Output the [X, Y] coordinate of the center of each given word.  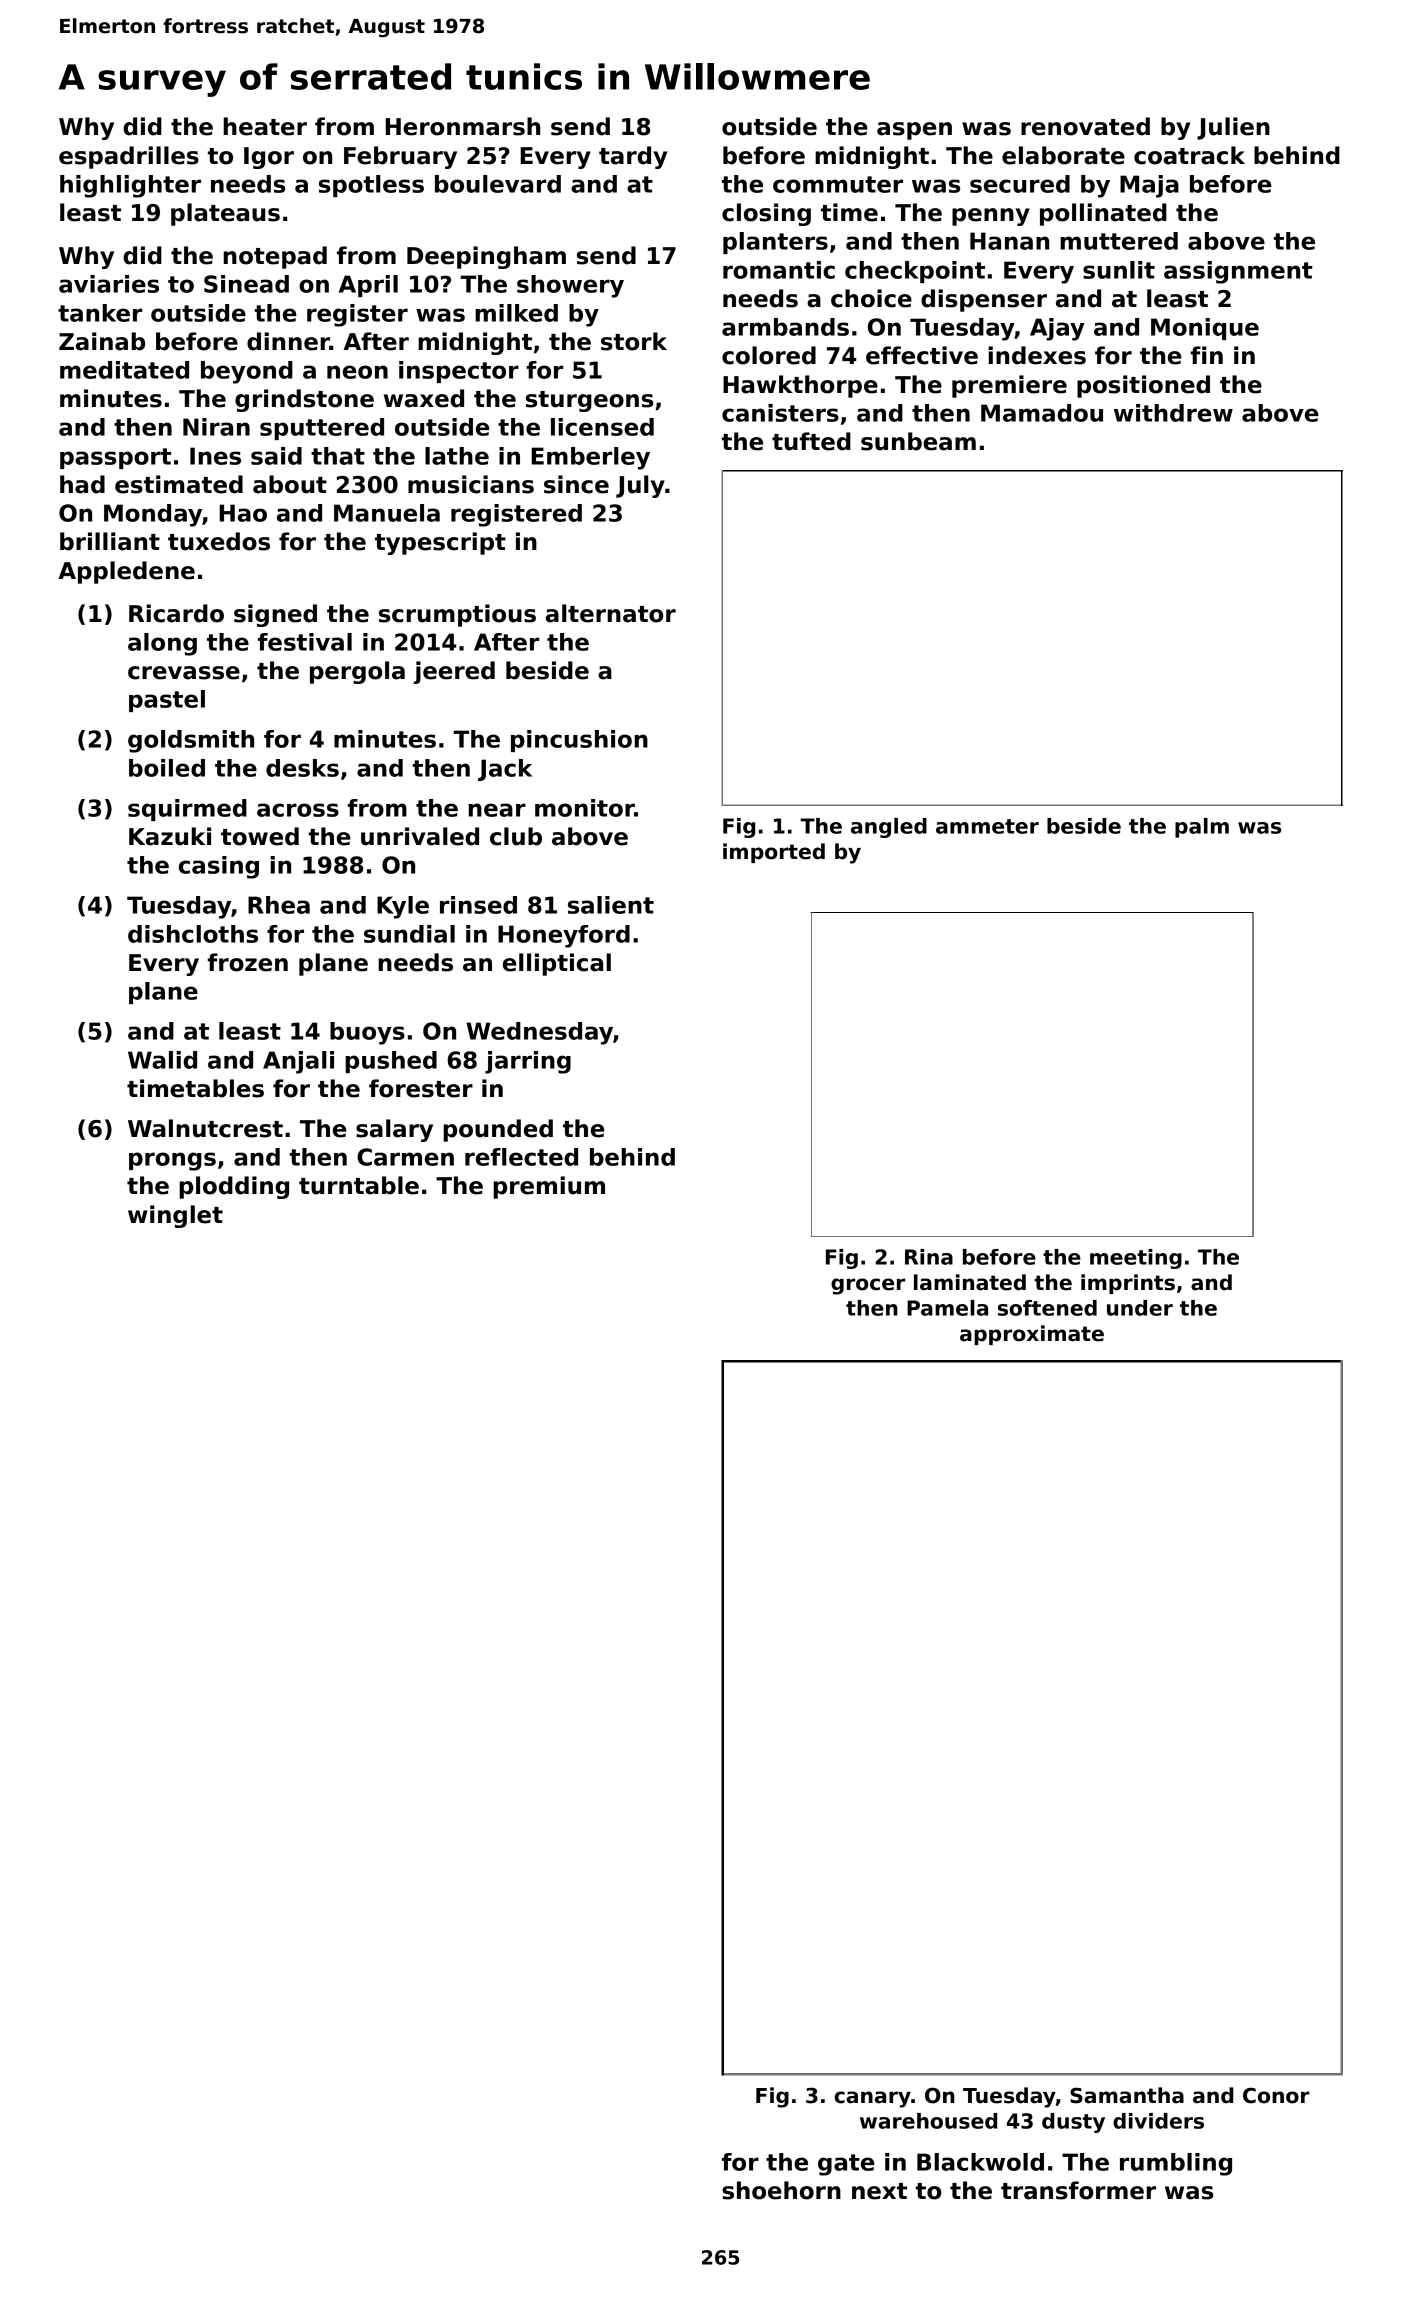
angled [889, 828]
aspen [914, 131]
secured [1020, 184]
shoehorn [781, 2190]
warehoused [928, 2121]
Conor [1276, 2095]
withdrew [1173, 413]
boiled [167, 768]
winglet [175, 1216]
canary [872, 2099]
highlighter [130, 186]
